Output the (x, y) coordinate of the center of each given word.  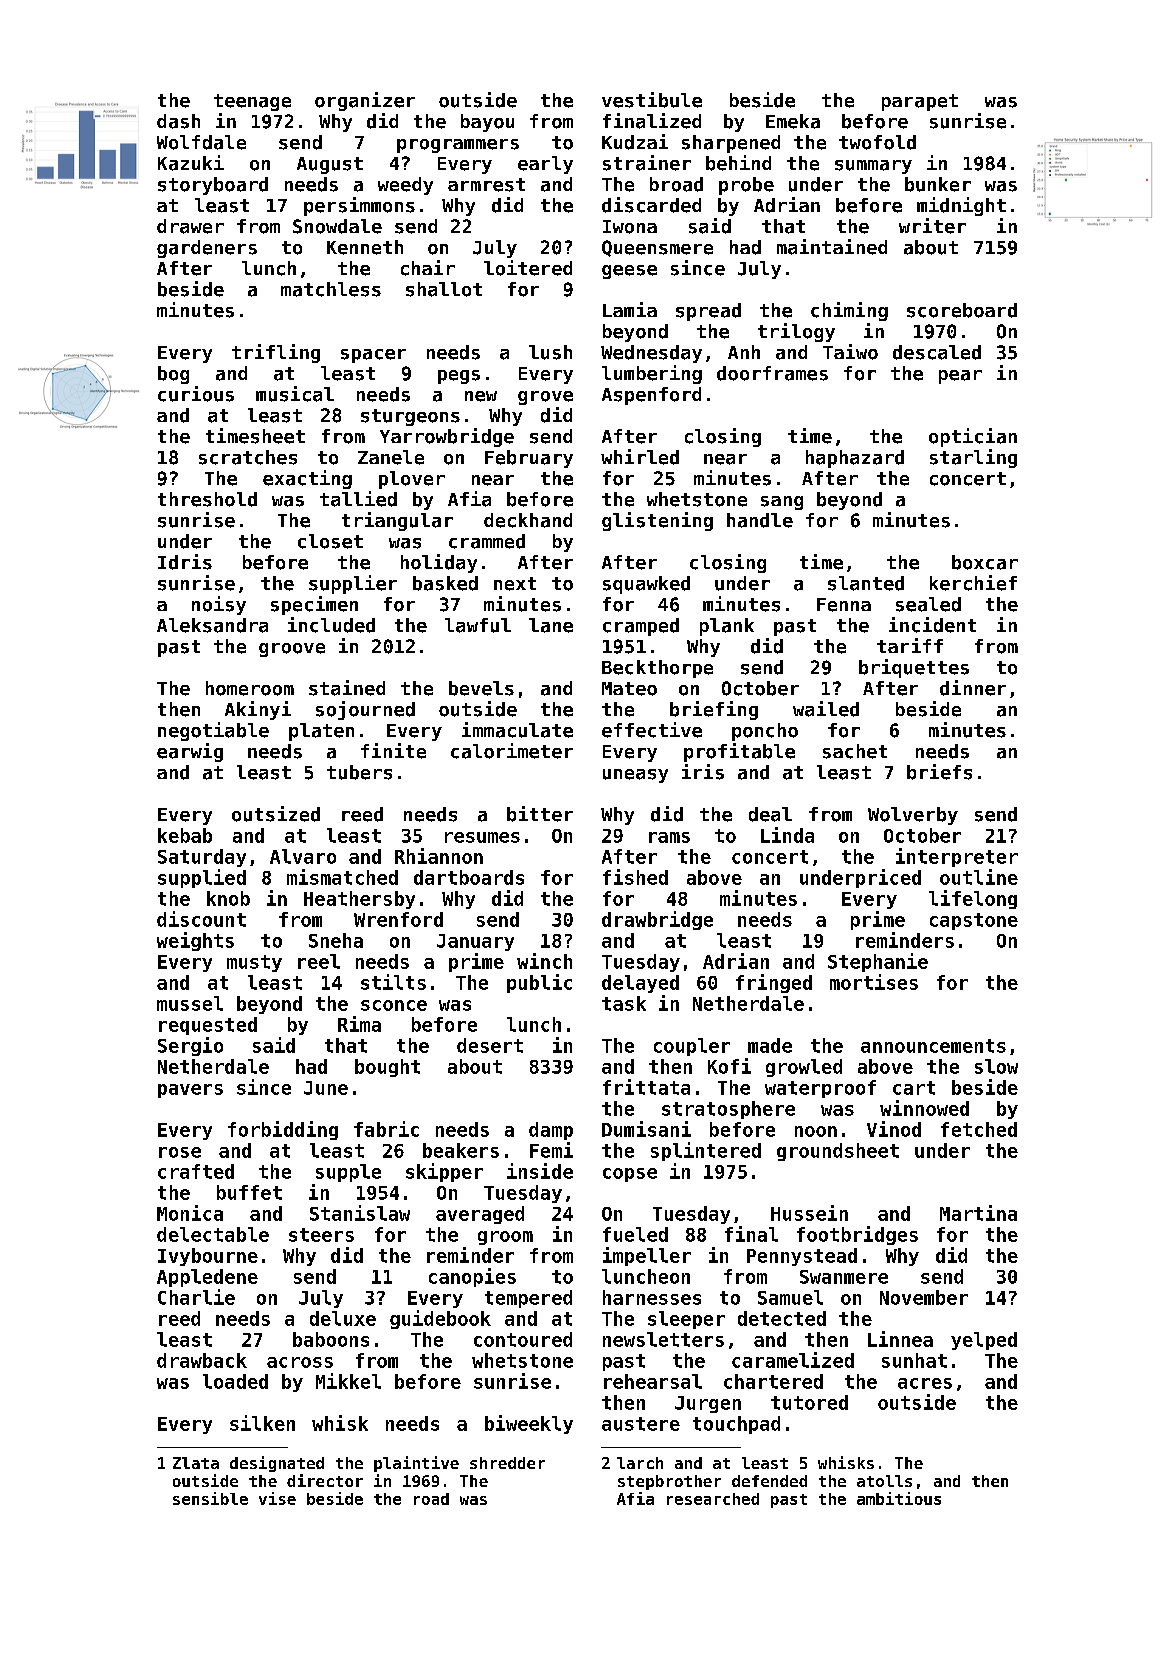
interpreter (957, 857)
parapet (920, 102)
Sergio (190, 1046)
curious (196, 394)
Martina (978, 1213)
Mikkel (348, 1381)
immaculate (517, 730)
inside (540, 1171)
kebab (185, 835)
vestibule (652, 100)
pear (960, 377)
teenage (252, 102)
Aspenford (651, 396)
